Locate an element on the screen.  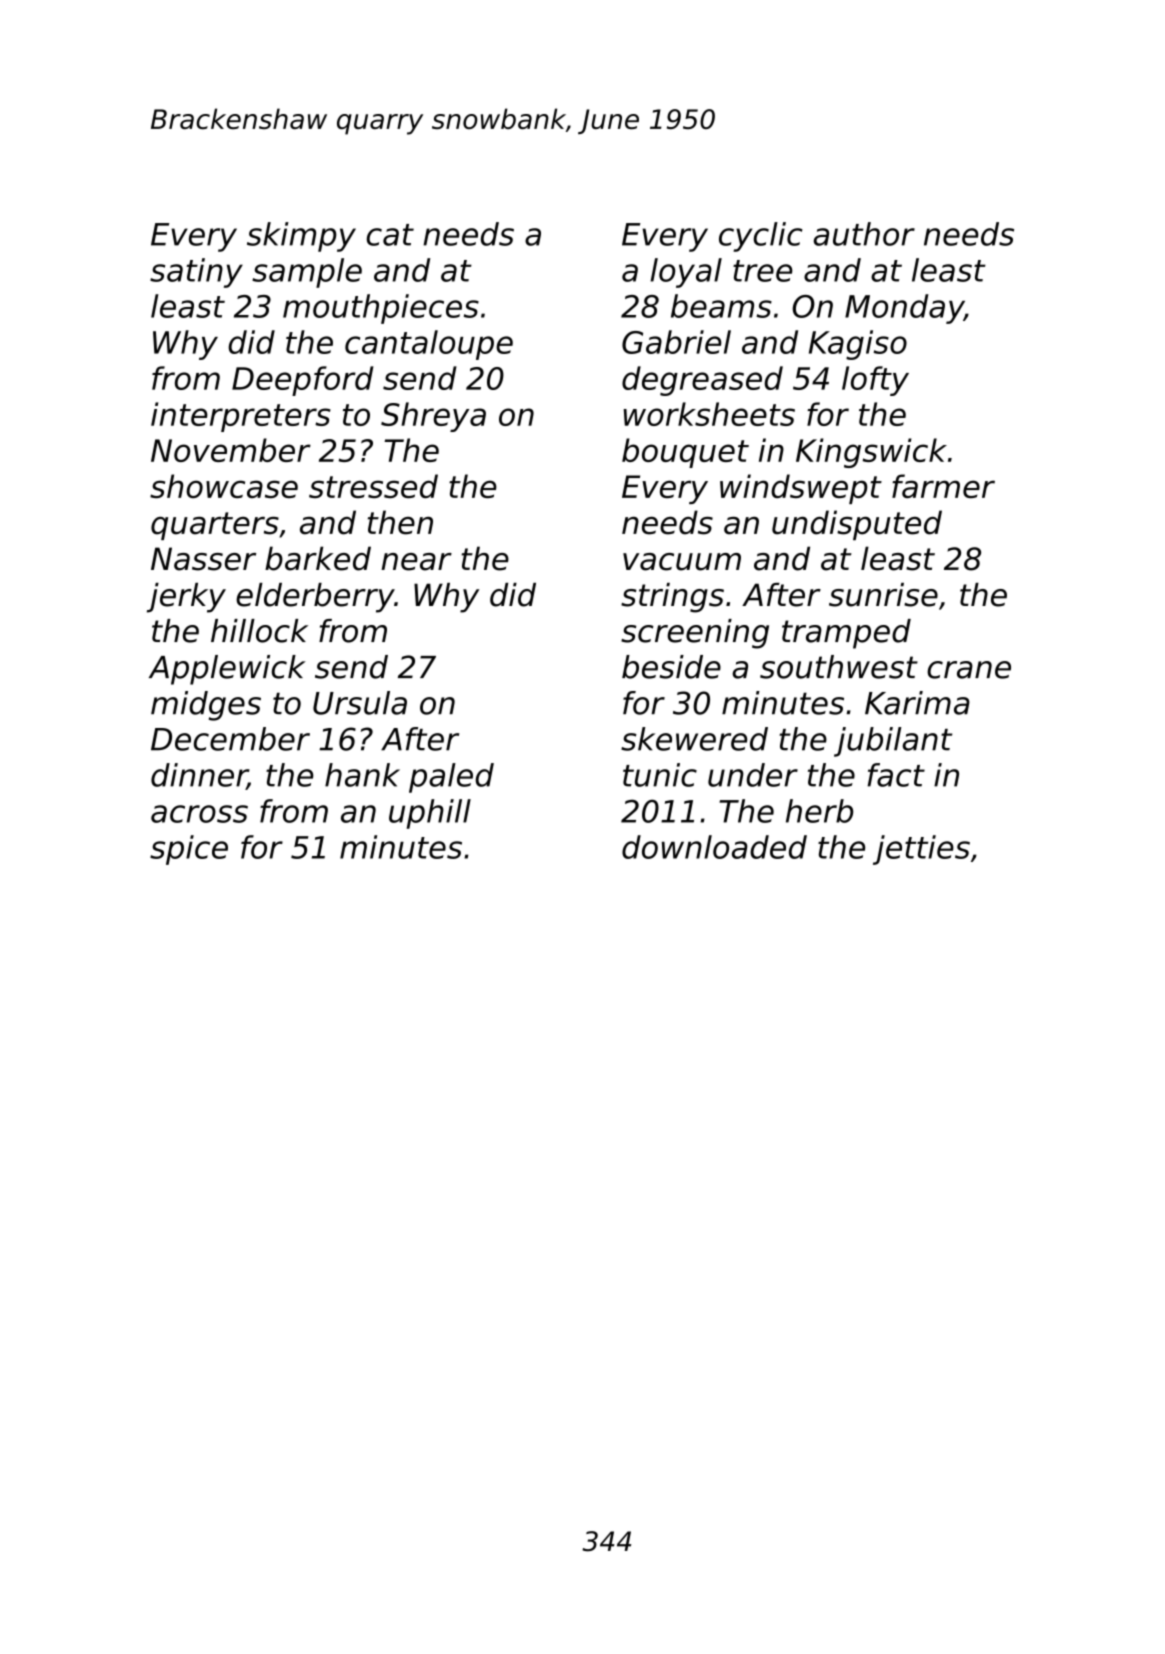
Monday is located at coordinates (904, 309).
